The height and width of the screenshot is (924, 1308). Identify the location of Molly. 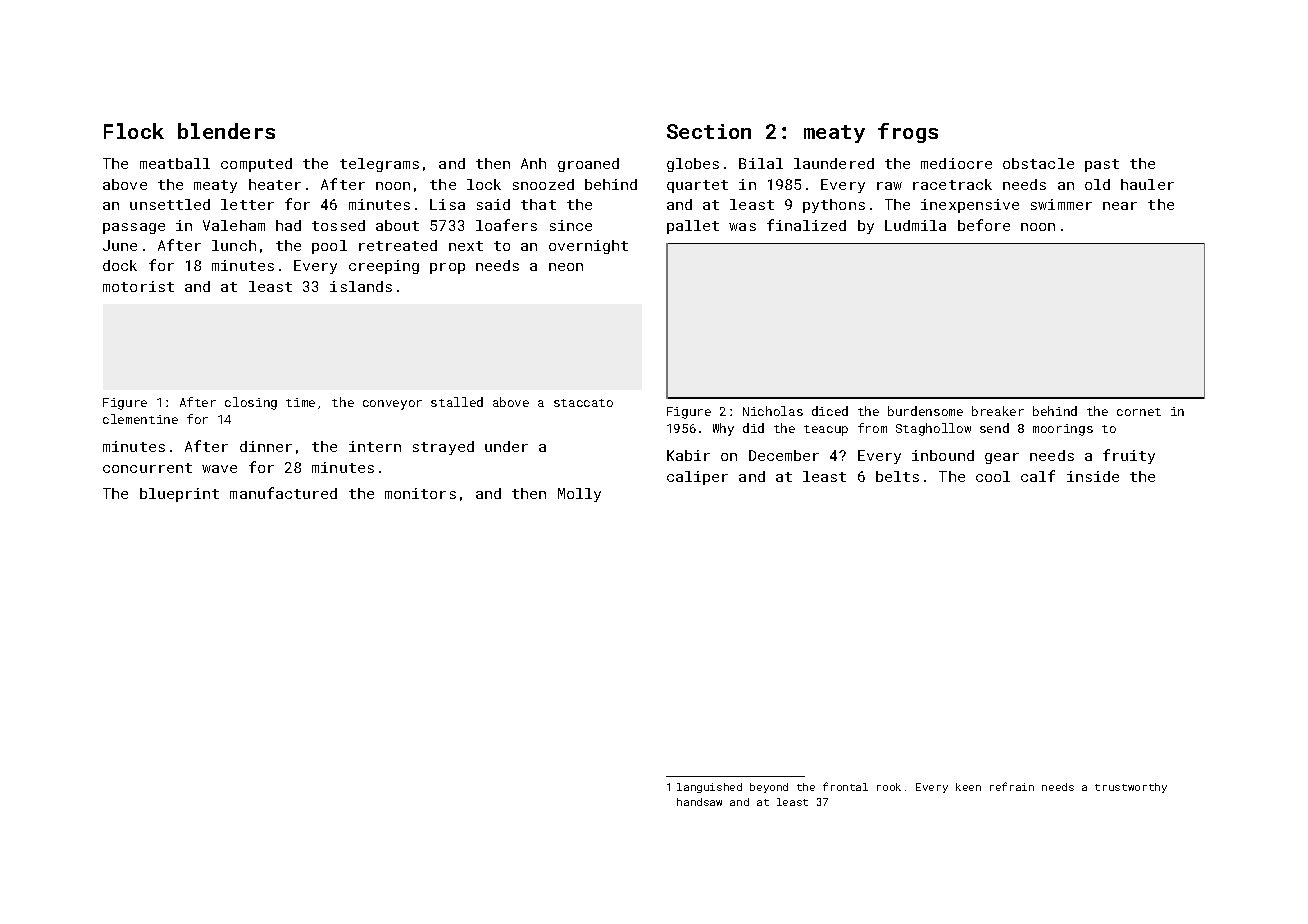
(579, 495).
